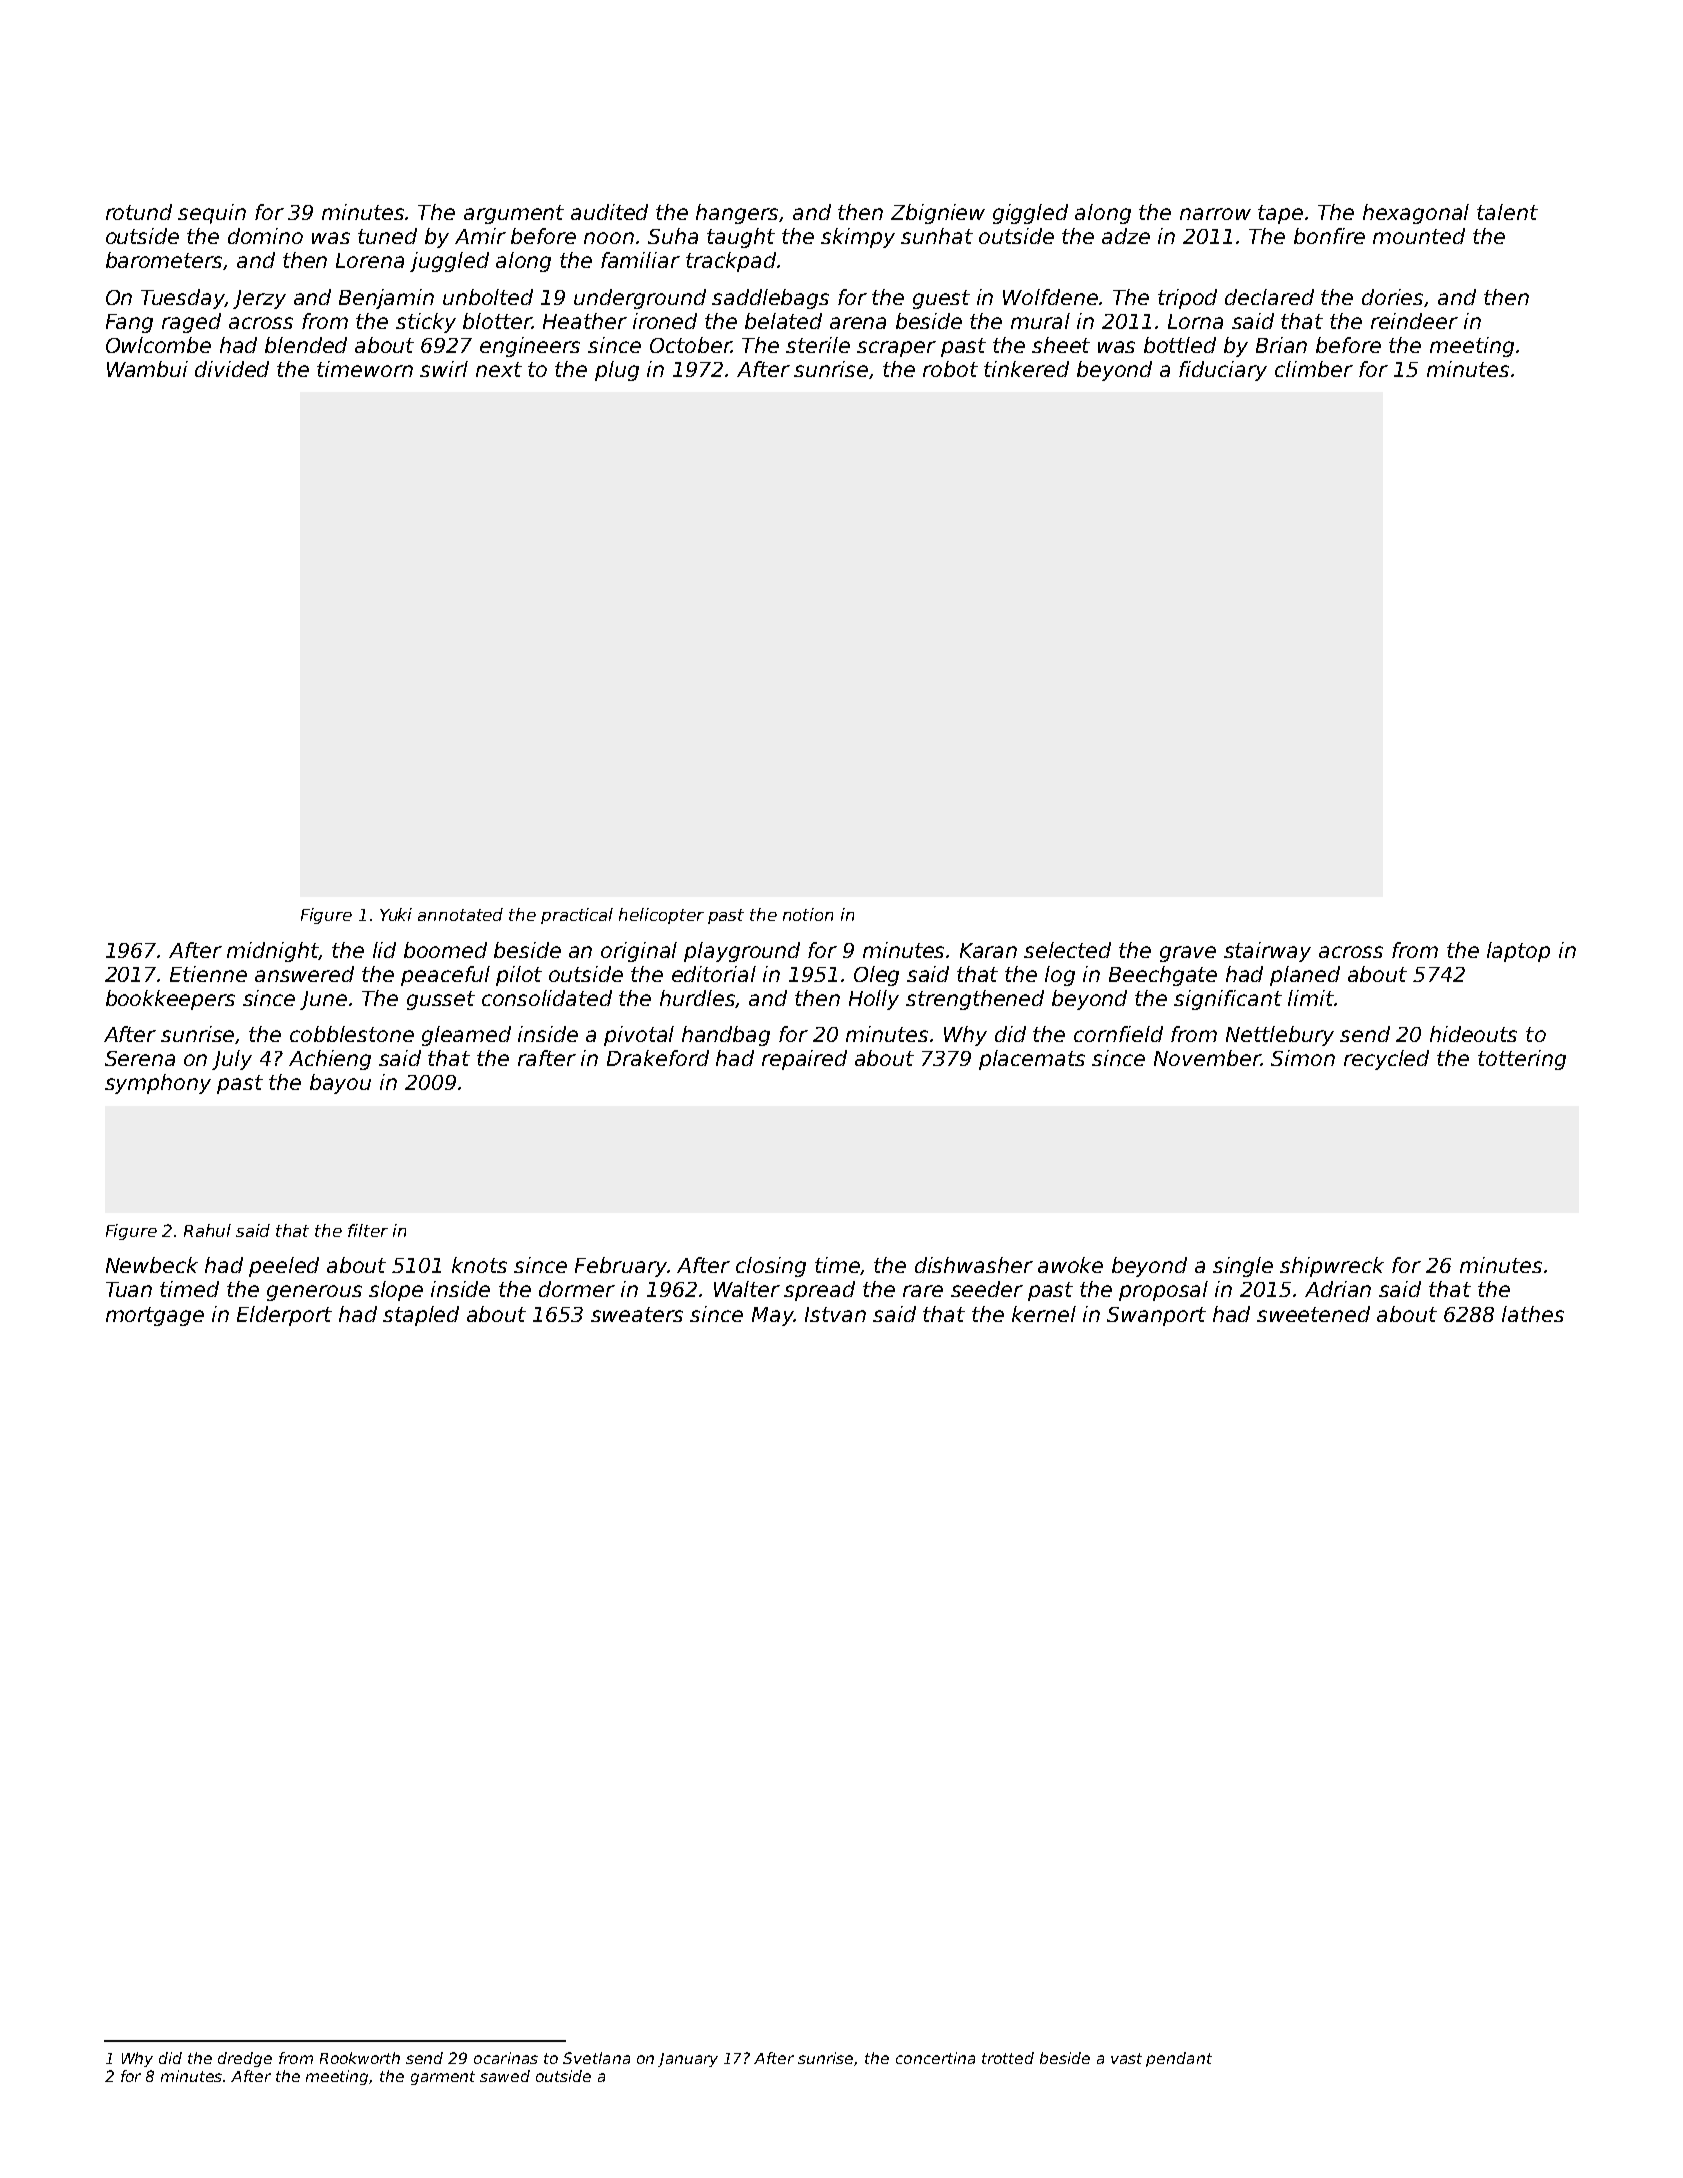 The image size is (1683, 2178). I want to click on placemats, so click(1032, 1060).
